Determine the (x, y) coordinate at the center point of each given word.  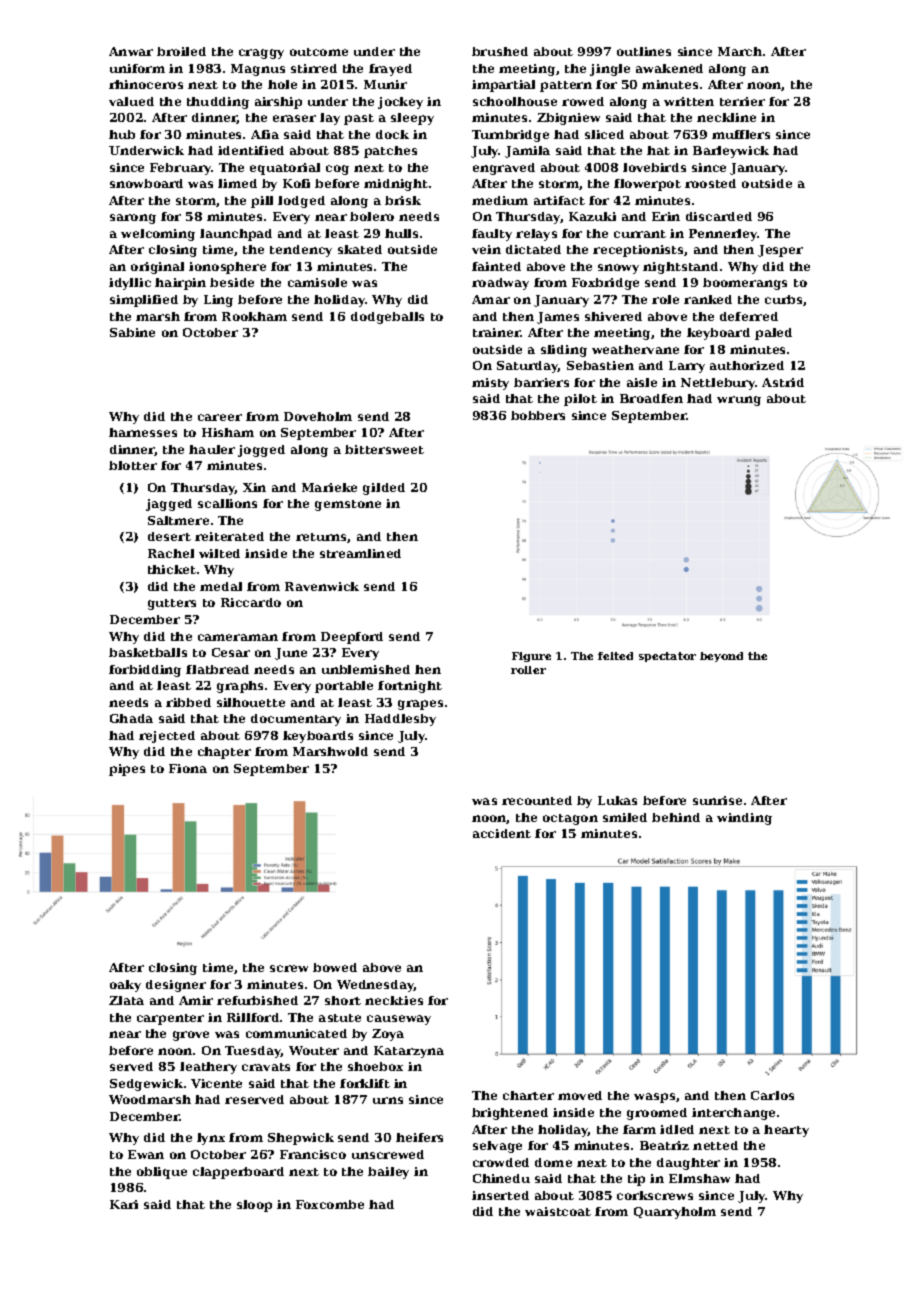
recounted (537, 800)
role (665, 299)
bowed (335, 967)
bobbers (538, 415)
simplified (144, 301)
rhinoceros (146, 84)
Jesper (780, 251)
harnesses (143, 432)
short (343, 1000)
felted (615, 656)
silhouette (251, 702)
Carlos (772, 1095)
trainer (497, 332)
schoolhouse (515, 101)
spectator (667, 657)
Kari (124, 1204)
